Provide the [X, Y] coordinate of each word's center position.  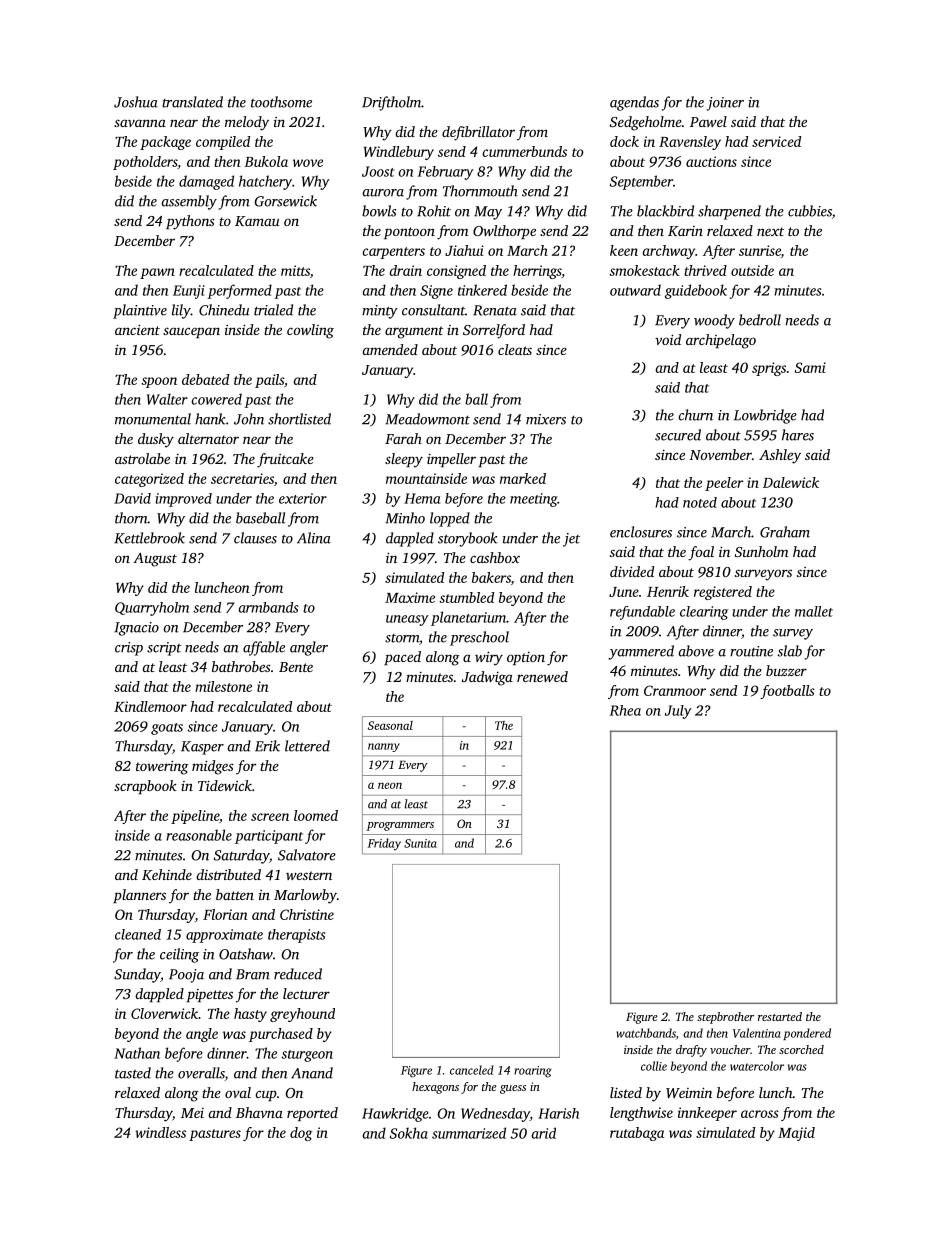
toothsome [281, 102]
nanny [384, 747]
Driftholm [391, 103]
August [155, 560]
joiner [725, 104]
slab [790, 651]
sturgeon [307, 1056]
